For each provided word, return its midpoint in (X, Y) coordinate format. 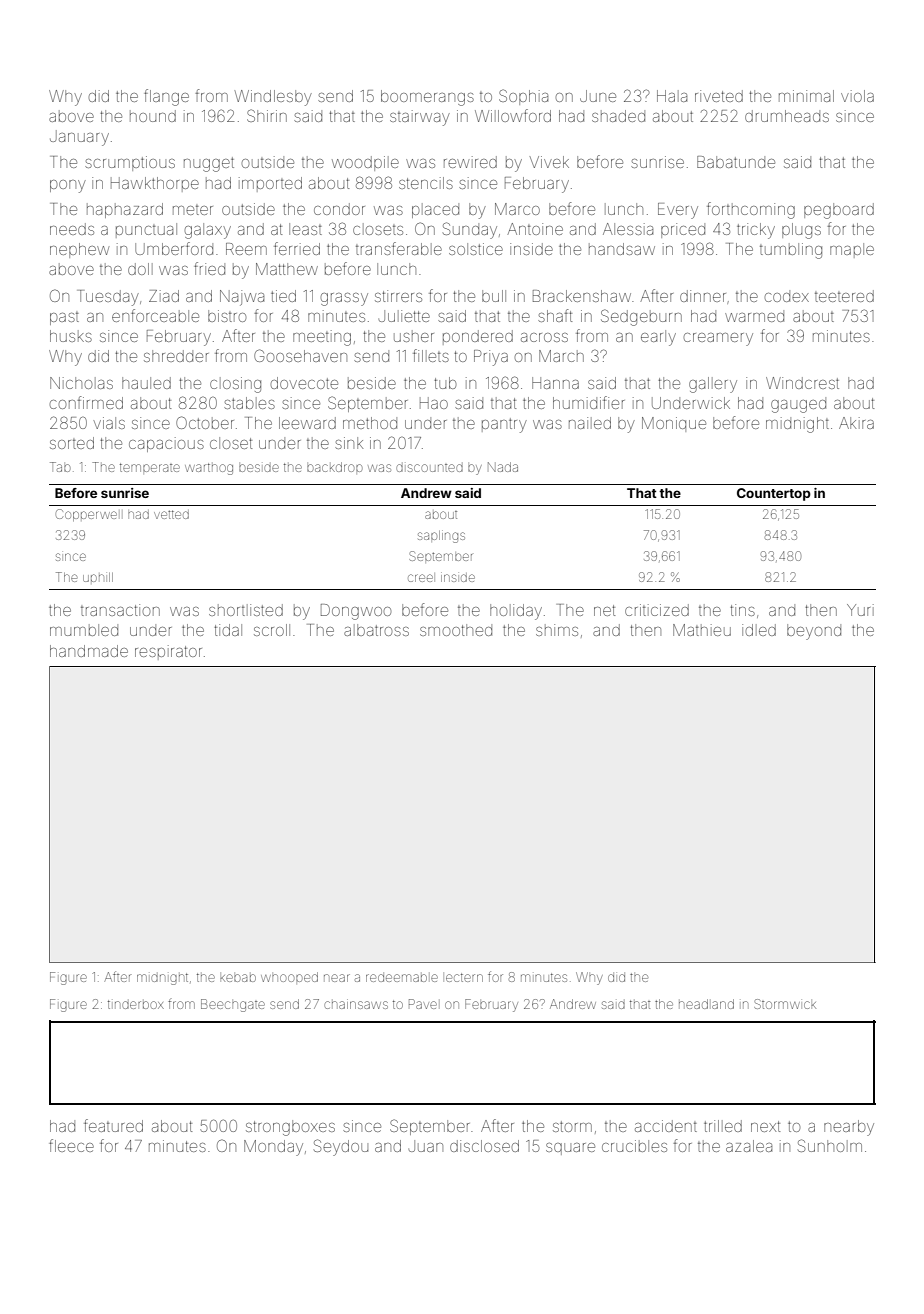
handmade (89, 651)
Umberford (174, 248)
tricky (756, 231)
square (570, 1149)
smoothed (456, 630)
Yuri (860, 610)
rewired (470, 162)
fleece (71, 1145)
